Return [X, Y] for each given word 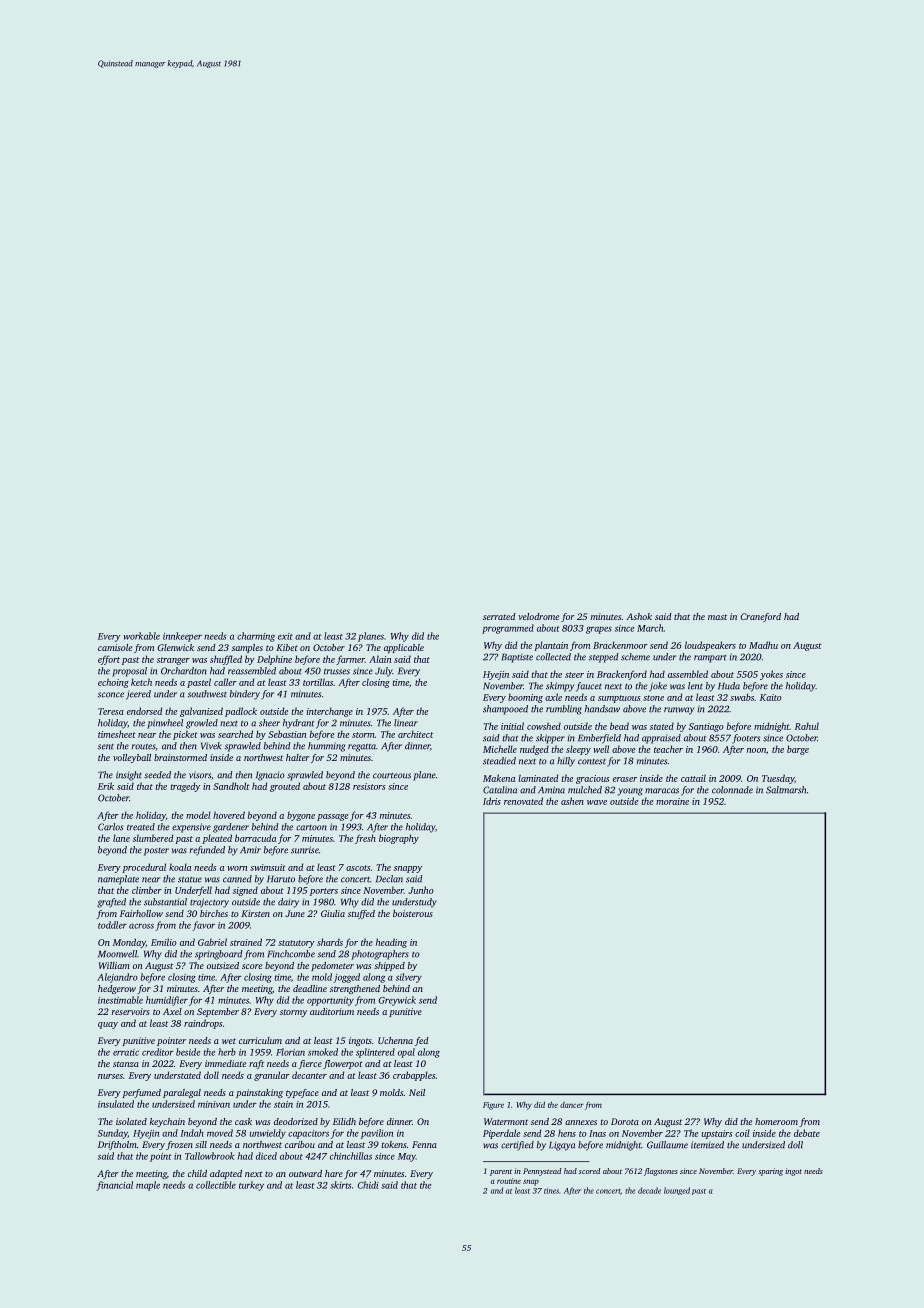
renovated [523, 801]
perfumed [142, 1093]
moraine [672, 801]
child [197, 1173]
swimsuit [268, 867]
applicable [404, 648]
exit [285, 636]
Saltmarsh [786, 790]
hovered [229, 815]
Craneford [760, 617]
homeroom [776, 1121]
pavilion [377, 1134]
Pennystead [542, 1172]
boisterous [413, 913]
